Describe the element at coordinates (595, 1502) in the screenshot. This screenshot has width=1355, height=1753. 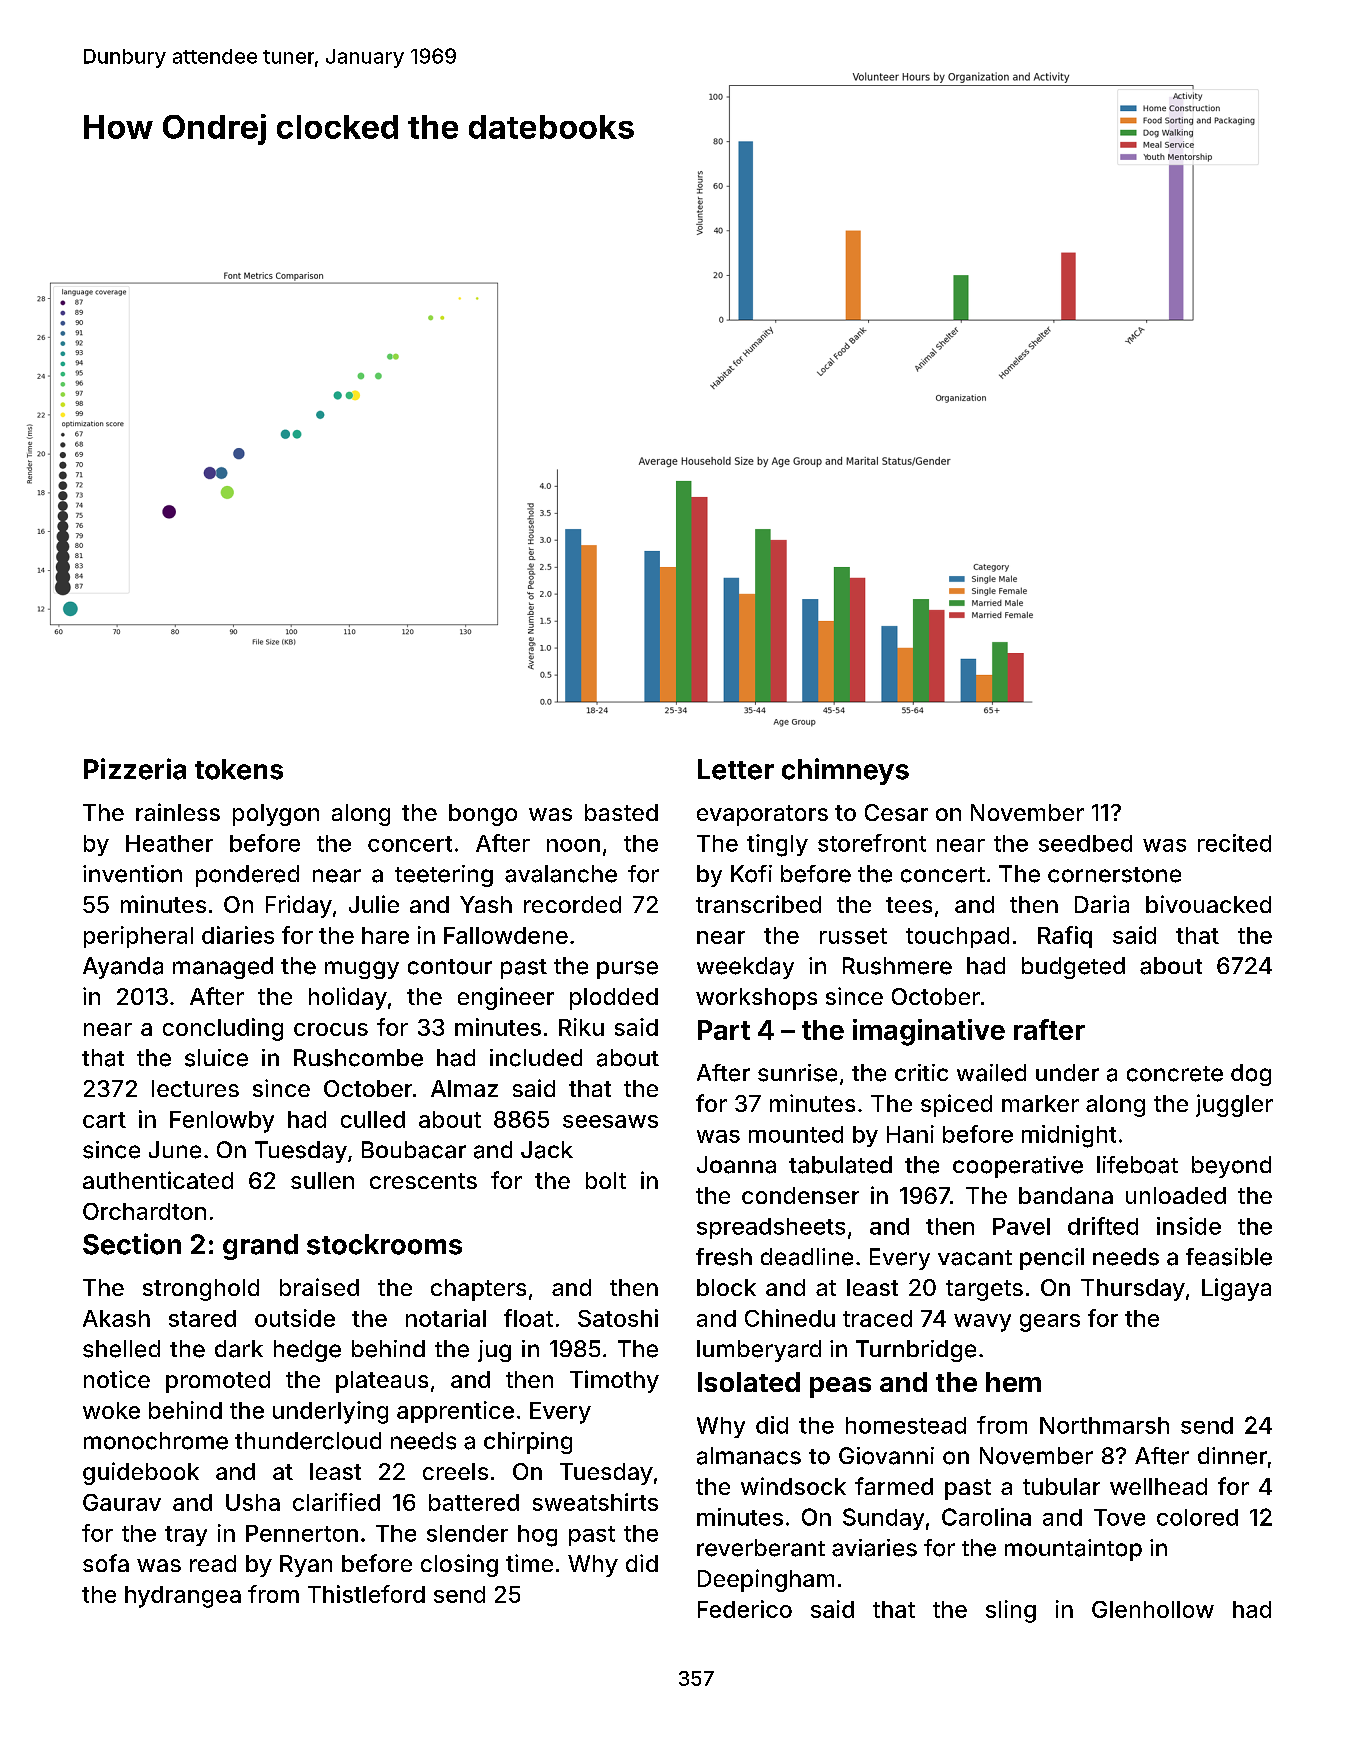
I see `sweatshirts` at that location.
